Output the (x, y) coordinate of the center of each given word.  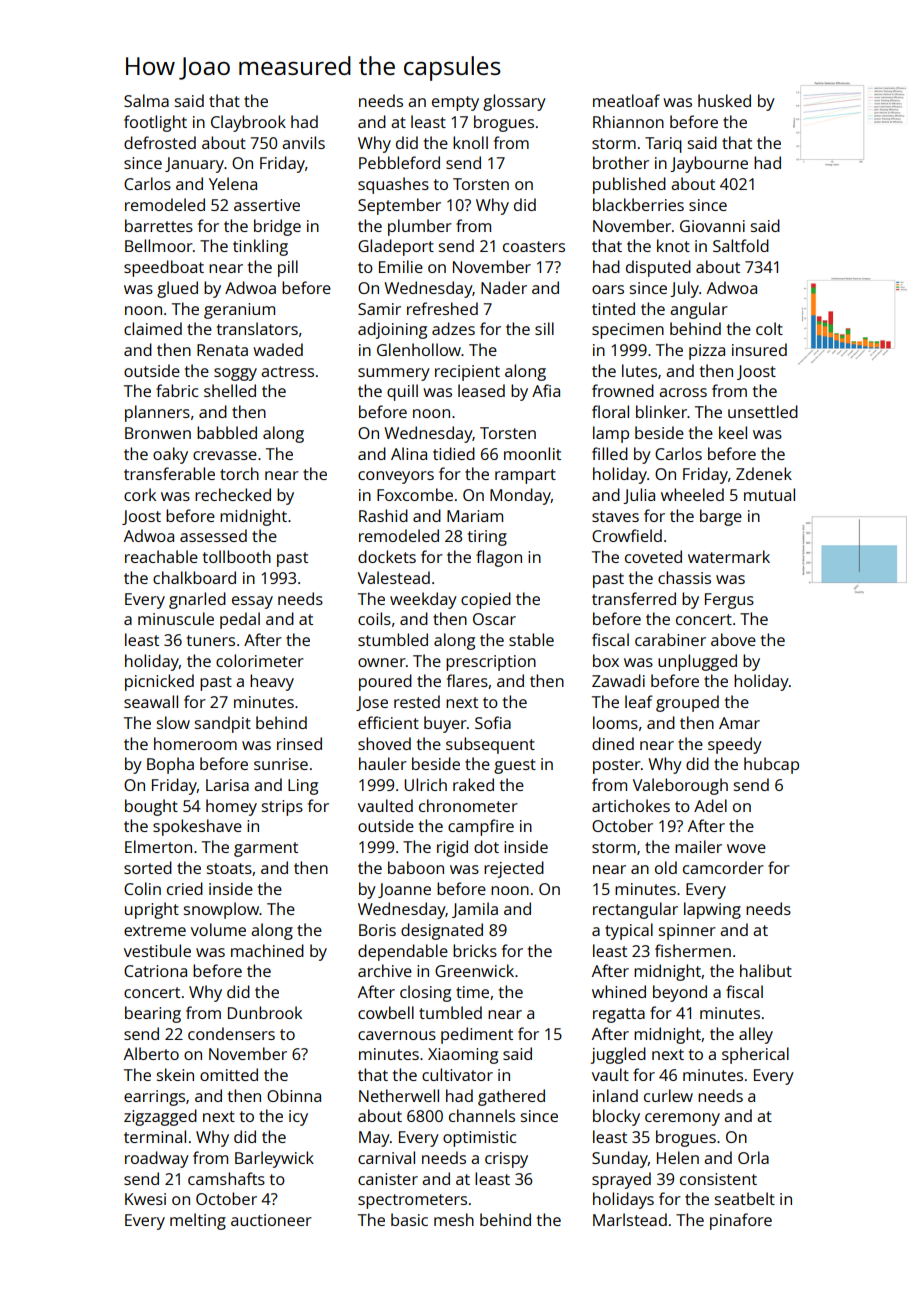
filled (610, 453)
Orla (753, 1157)
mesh (454, 1219)
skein (175, 1074)
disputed (658, 268)
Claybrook (248, 123)
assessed (213, 535)
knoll (470, 142)
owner (382, 662)
